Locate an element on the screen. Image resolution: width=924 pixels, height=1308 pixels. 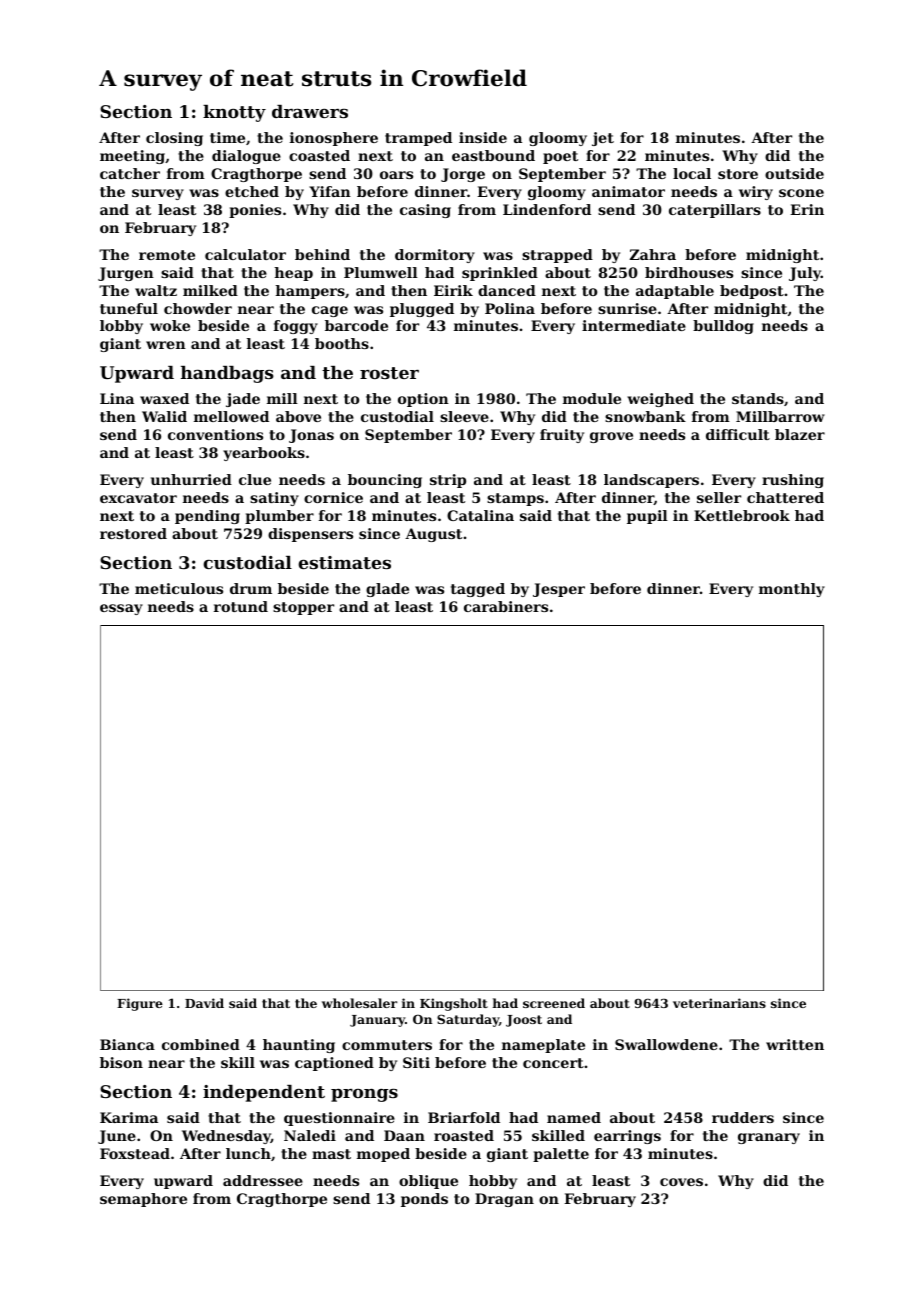
remote is located at coordinates (167, 255).
